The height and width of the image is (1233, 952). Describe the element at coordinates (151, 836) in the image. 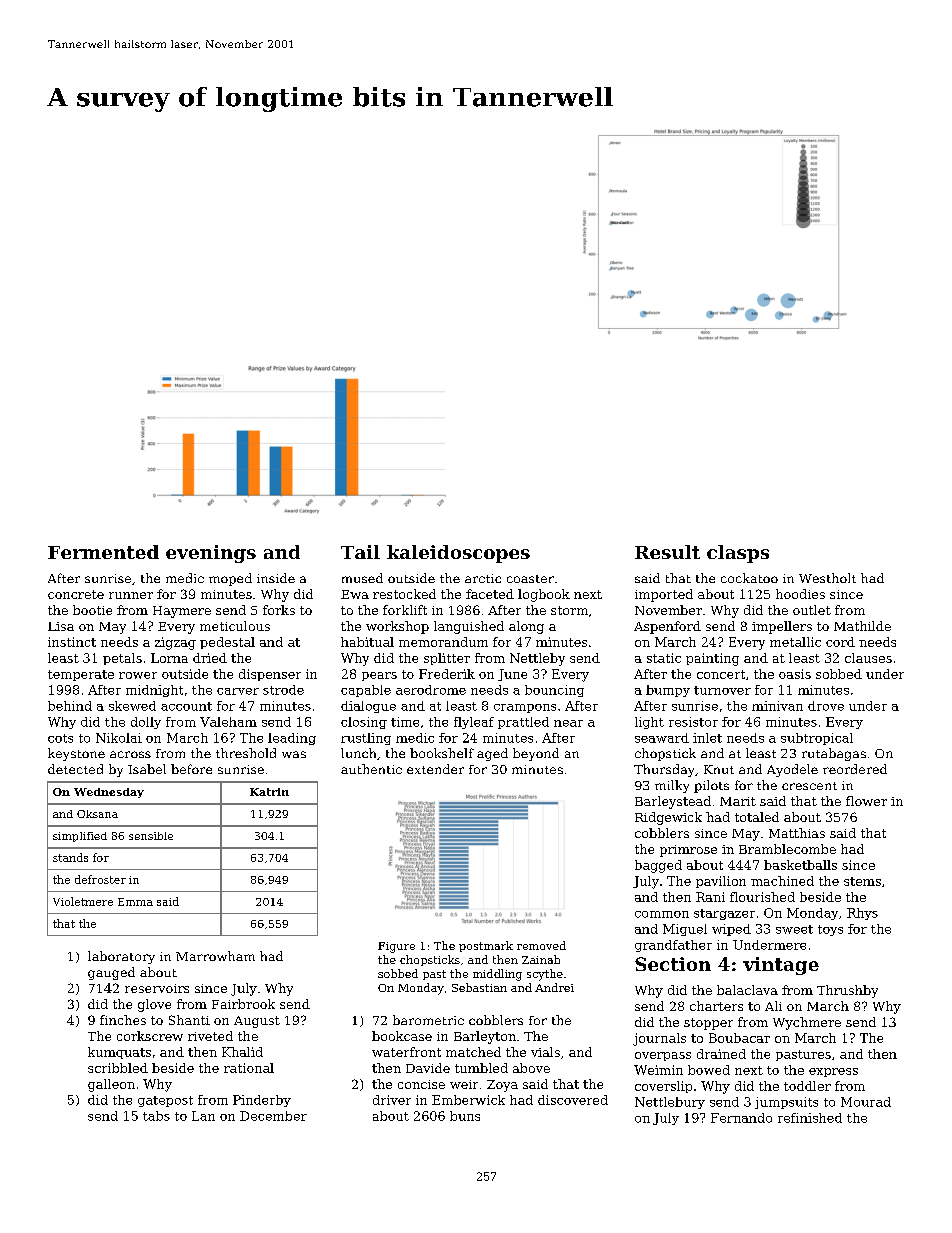

I see `sensible` at that location.
